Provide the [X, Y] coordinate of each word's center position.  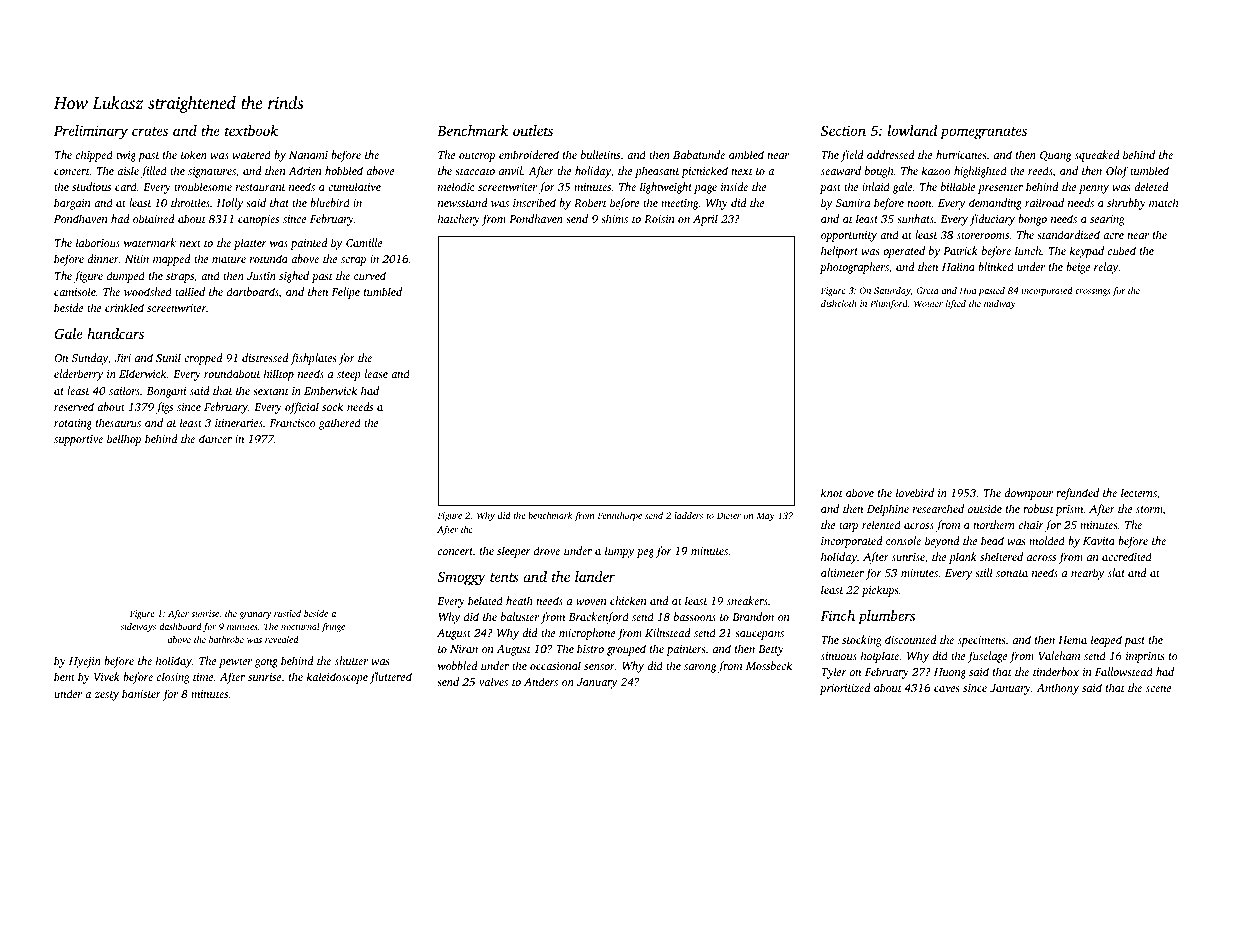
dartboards [253, 292]
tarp [848, 527]
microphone [587, 634]
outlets [533, 130]
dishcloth [839, 303]
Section [843, 130]
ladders [688, 515]
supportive [78, 440]
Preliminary [91, 132]
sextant [271, 391]
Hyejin [85, 662]
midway [1000, 304]
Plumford [889, 304]
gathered [340, 424]
